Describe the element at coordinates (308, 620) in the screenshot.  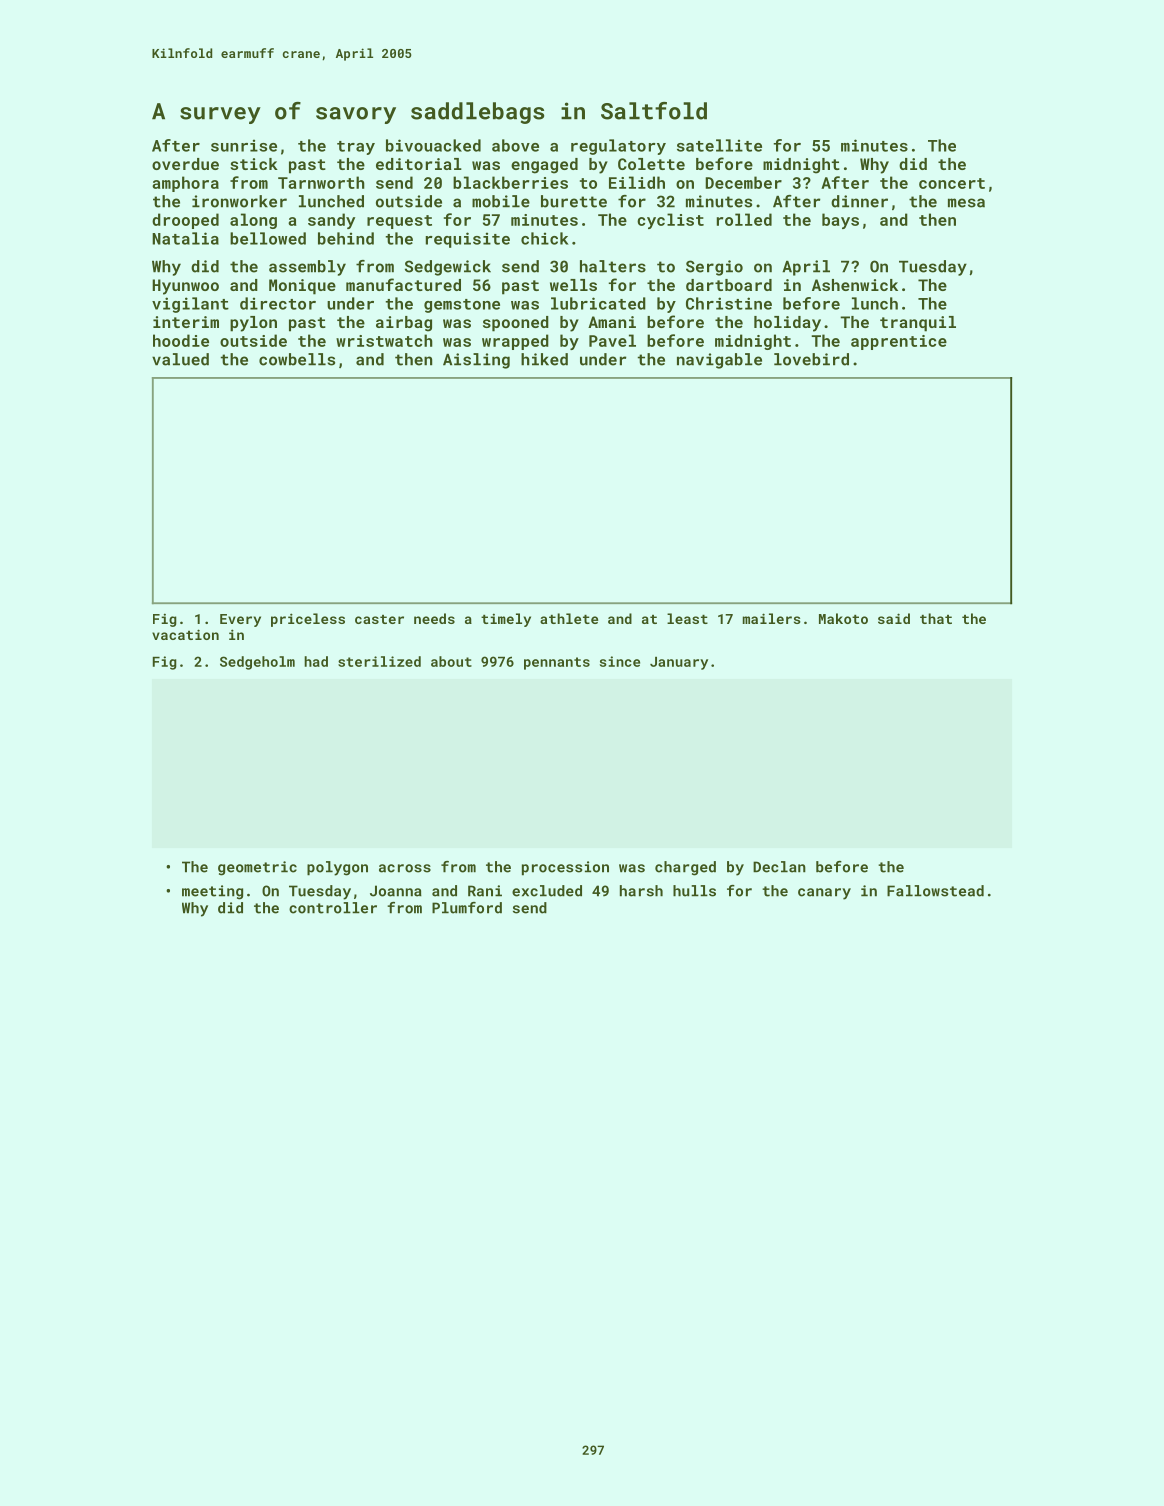
I see `priceless` at that location.
